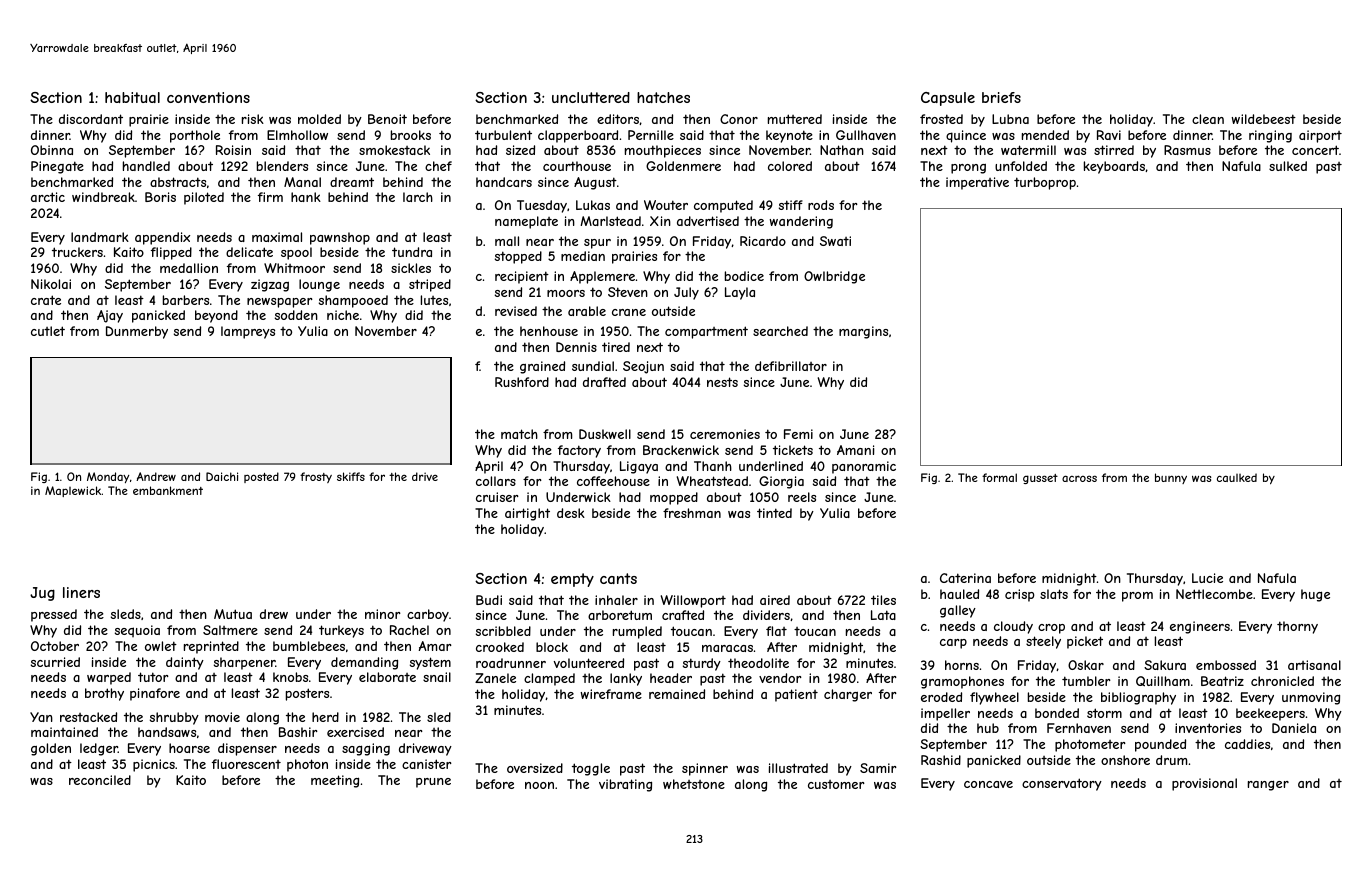 The height and width of the page is (887, 1372). What do you see at coordinates (793, 450) in the page?
I see `tickets` at bounding box center [793, 450].
